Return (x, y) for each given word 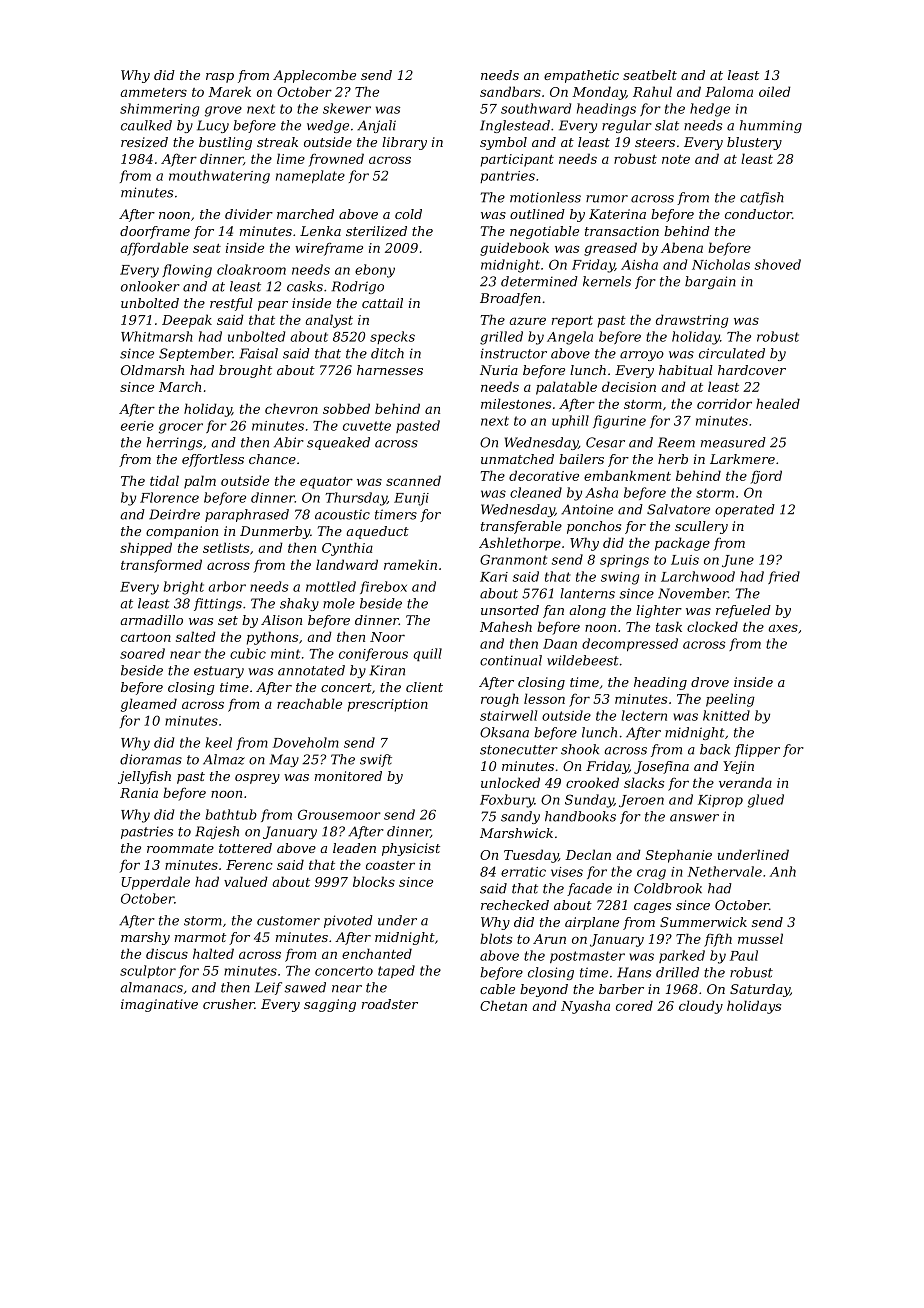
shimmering (159, 110)
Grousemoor (339, 814)
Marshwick (516, 833)
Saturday (760, 990)
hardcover (752, 370)
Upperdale (156, 883)
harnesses (390, 370)
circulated (732, 353)
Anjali (376, 126)
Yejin (738, 767)
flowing (187, 271)
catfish (762, 198)
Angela (570, 338)
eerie (137, 426)
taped (396, 971)
